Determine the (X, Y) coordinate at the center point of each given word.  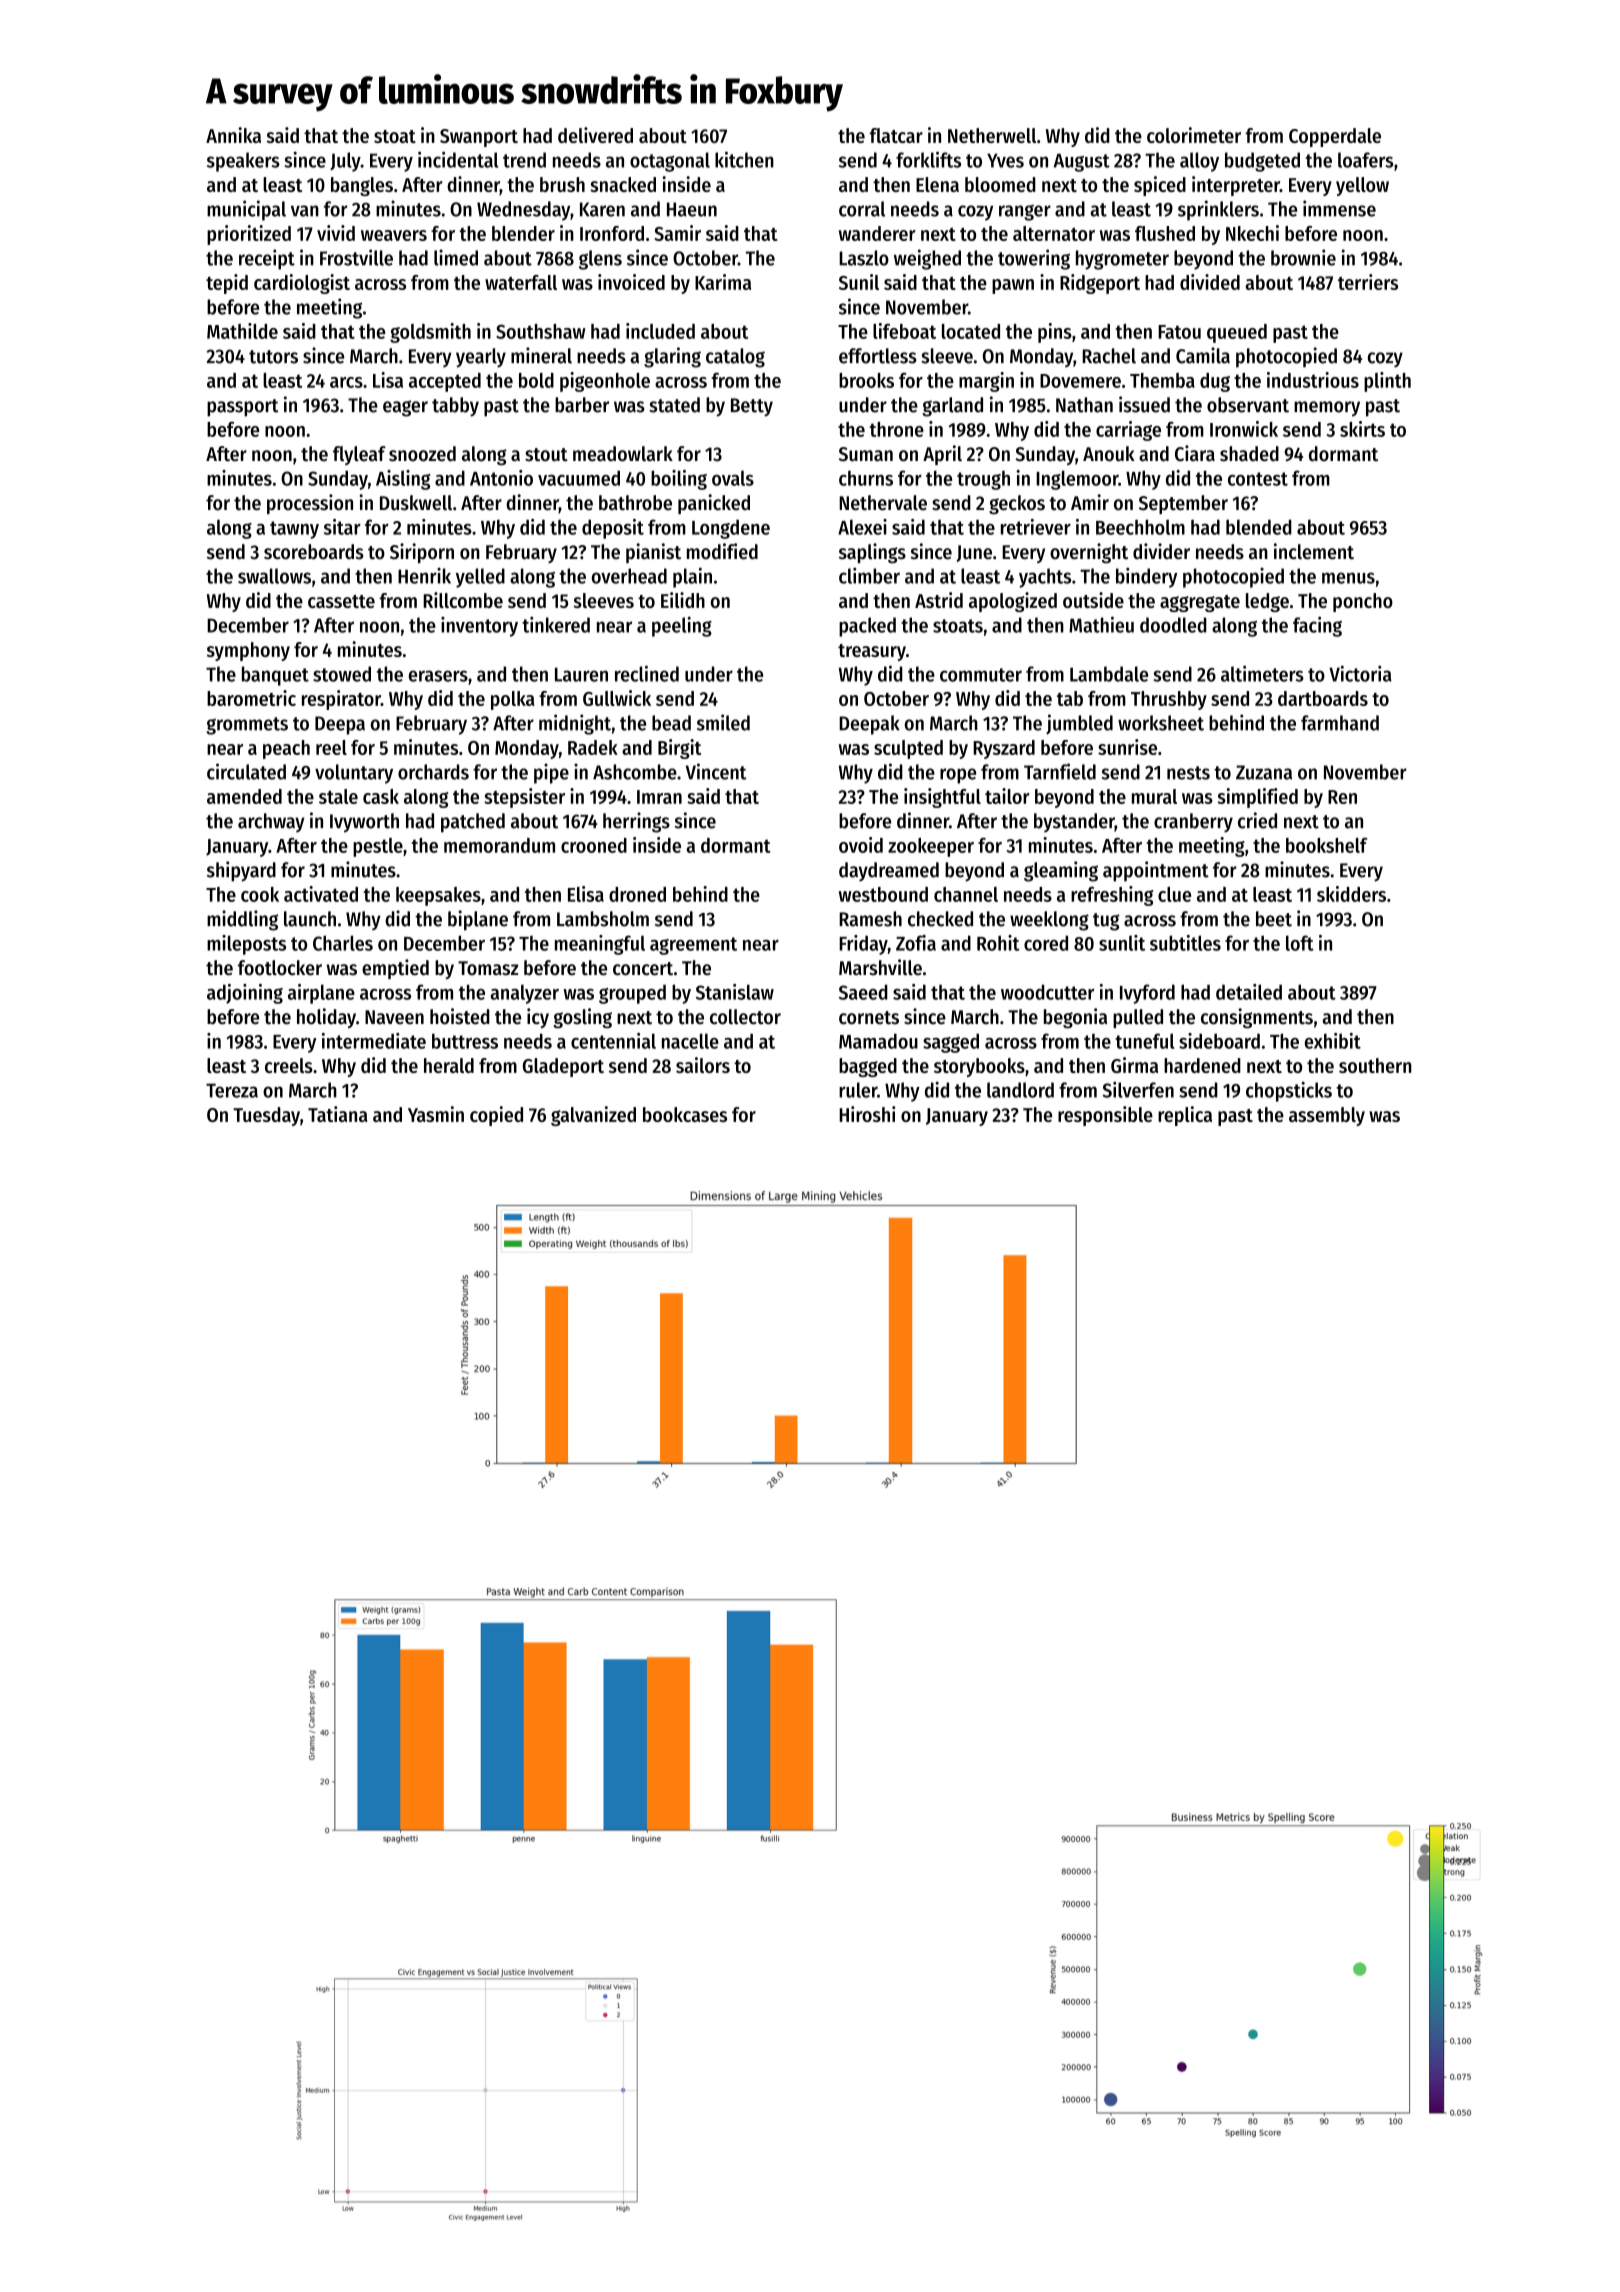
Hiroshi (867, 1114)
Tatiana (338, 1114)
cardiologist (302, 284)
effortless (878, 356)
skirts (1362, 429)
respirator (341, 700)
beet (1274, 919)
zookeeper (931, 847)
